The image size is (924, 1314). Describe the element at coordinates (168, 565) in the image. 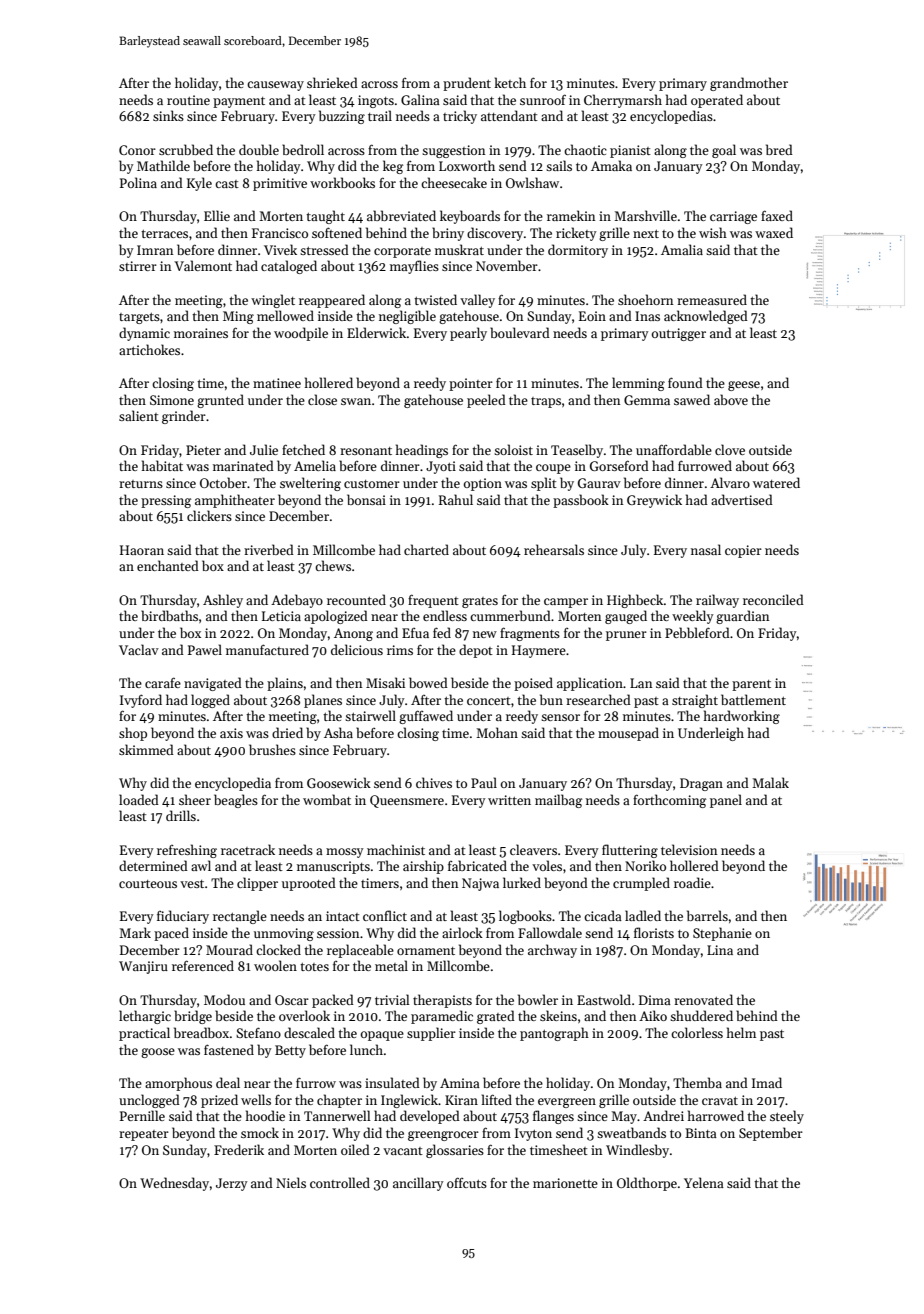

I see `enchanted` at that location.
